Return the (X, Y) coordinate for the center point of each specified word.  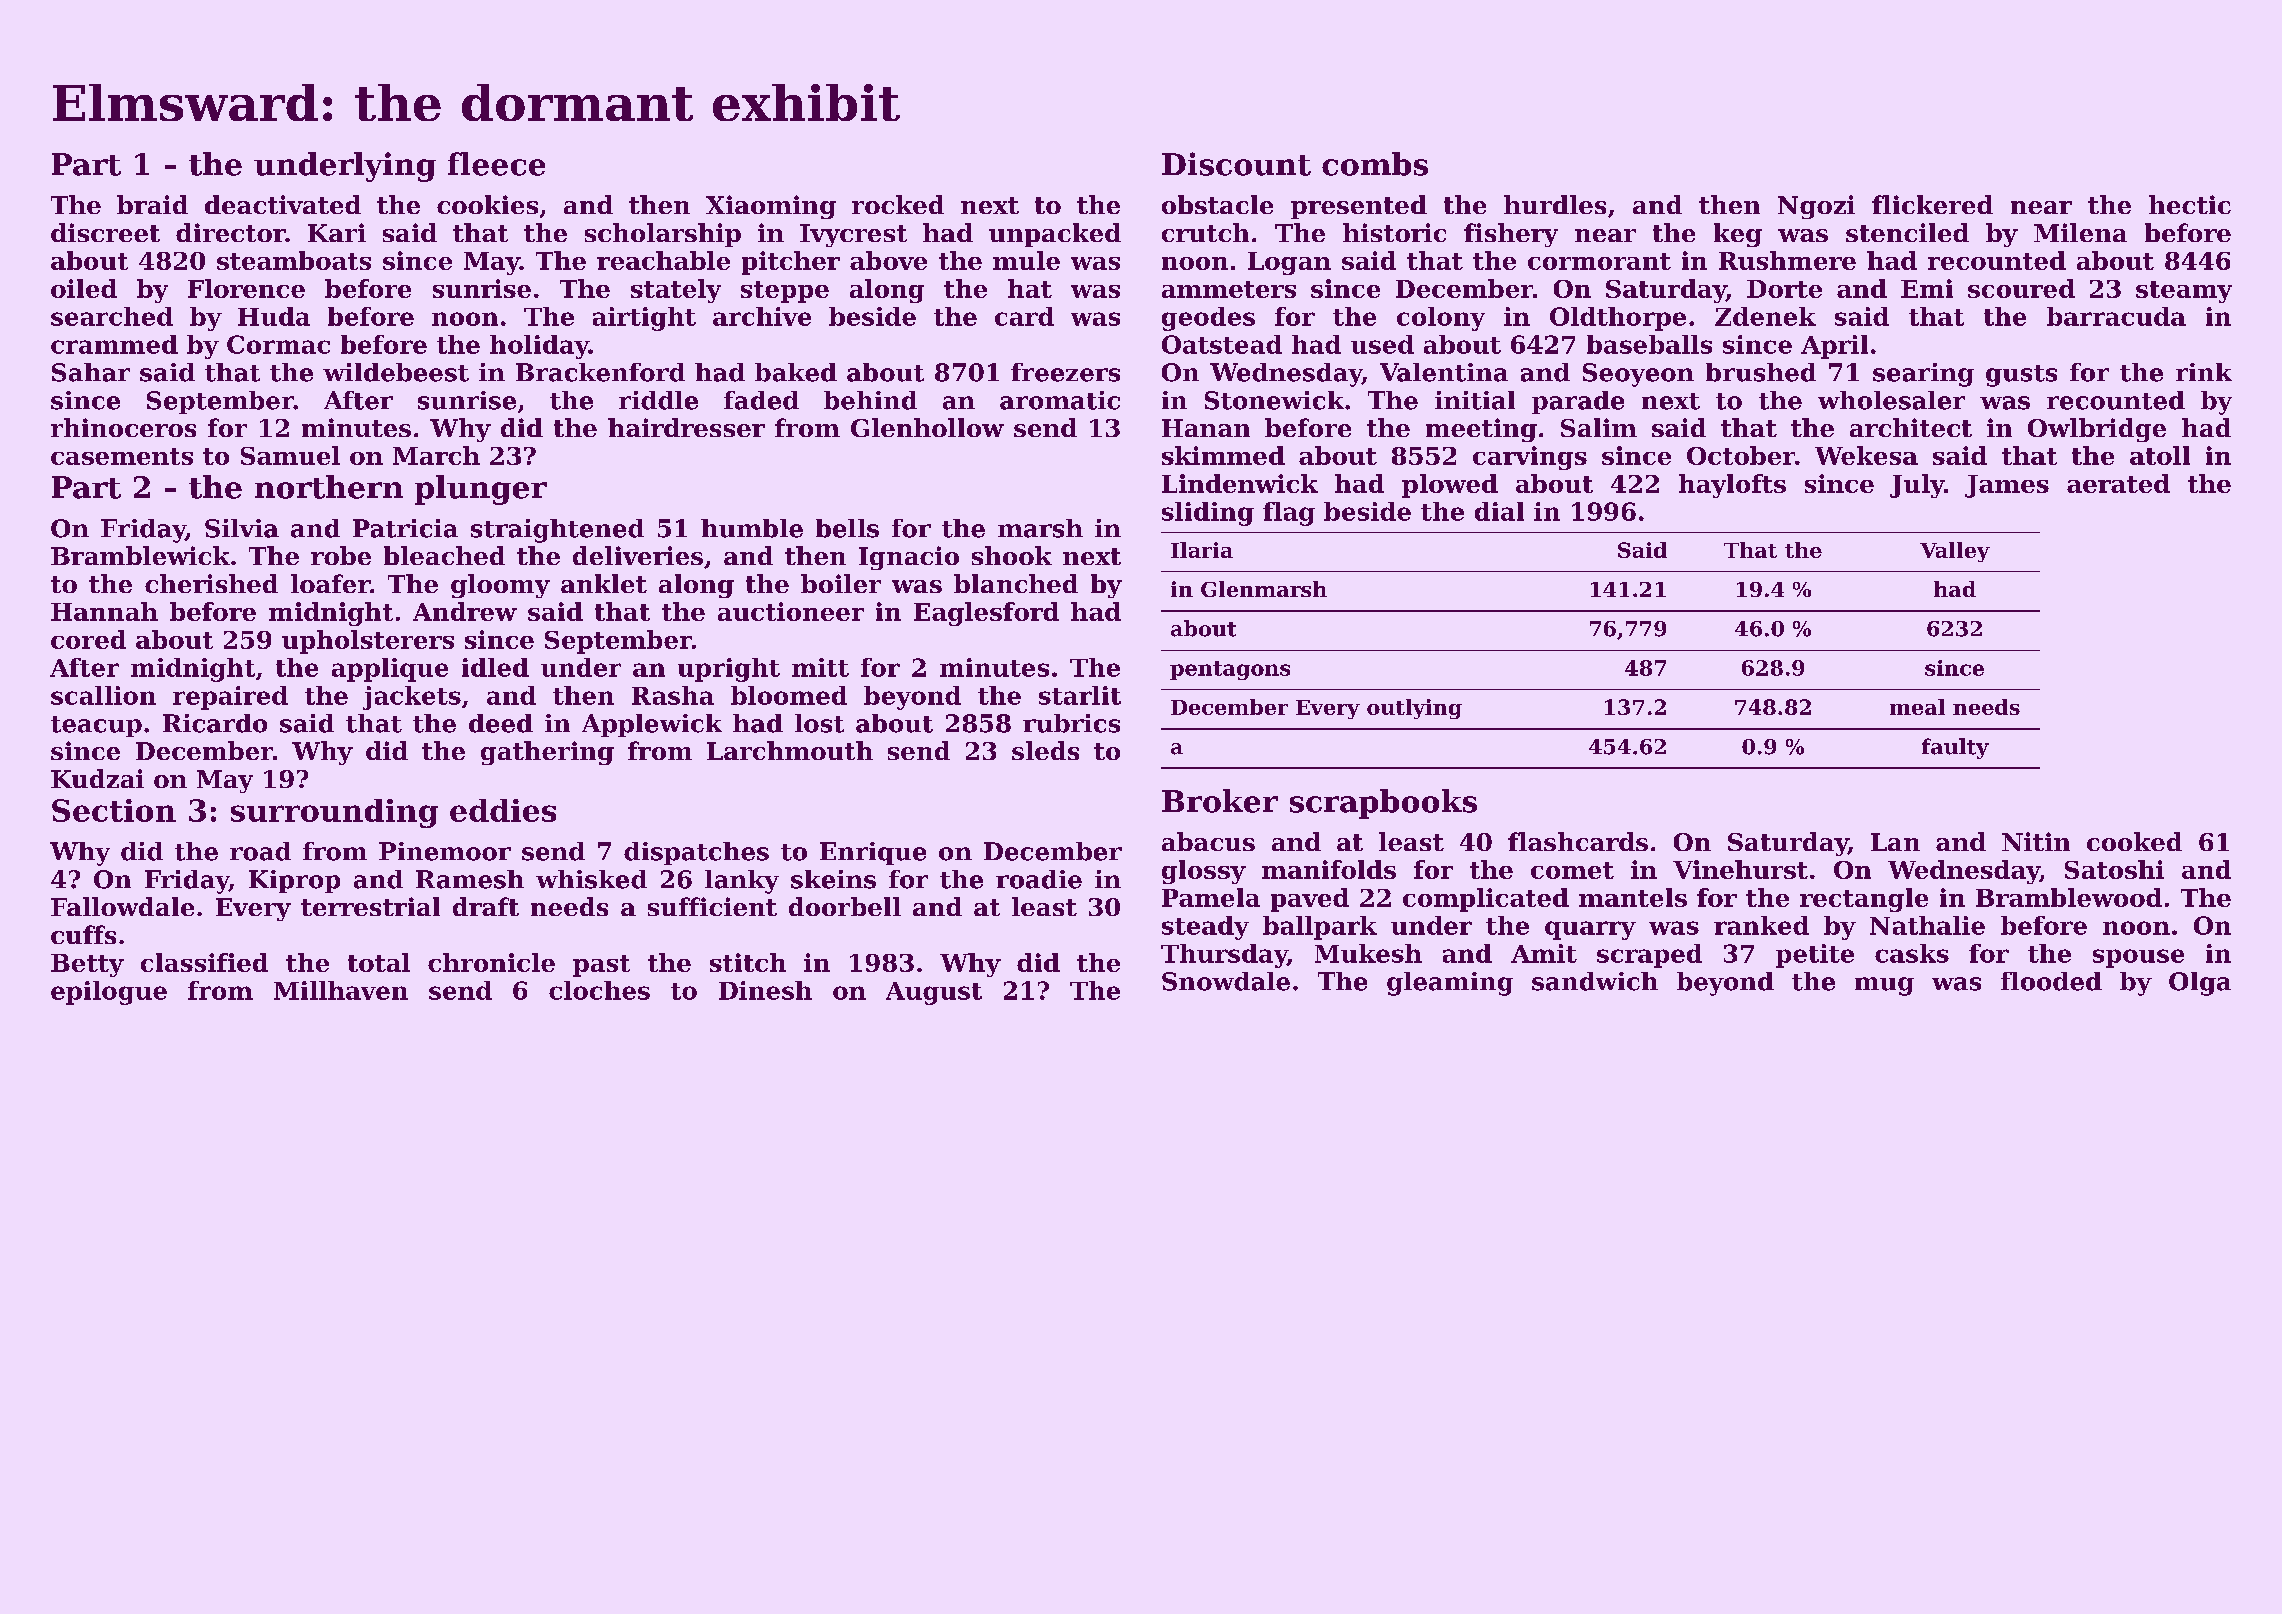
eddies (503, 810)
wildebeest (396, 372)
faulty (1955, 748)
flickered (1932, 204)
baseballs (1649, 344)
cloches (599, 990)
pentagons (1230, 670)
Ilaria (1202, 550)
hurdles (1555, 204)
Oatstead (1222, 344)
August (934, 993)
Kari (337, 232)
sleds (1045, 750)
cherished (211, 583)
